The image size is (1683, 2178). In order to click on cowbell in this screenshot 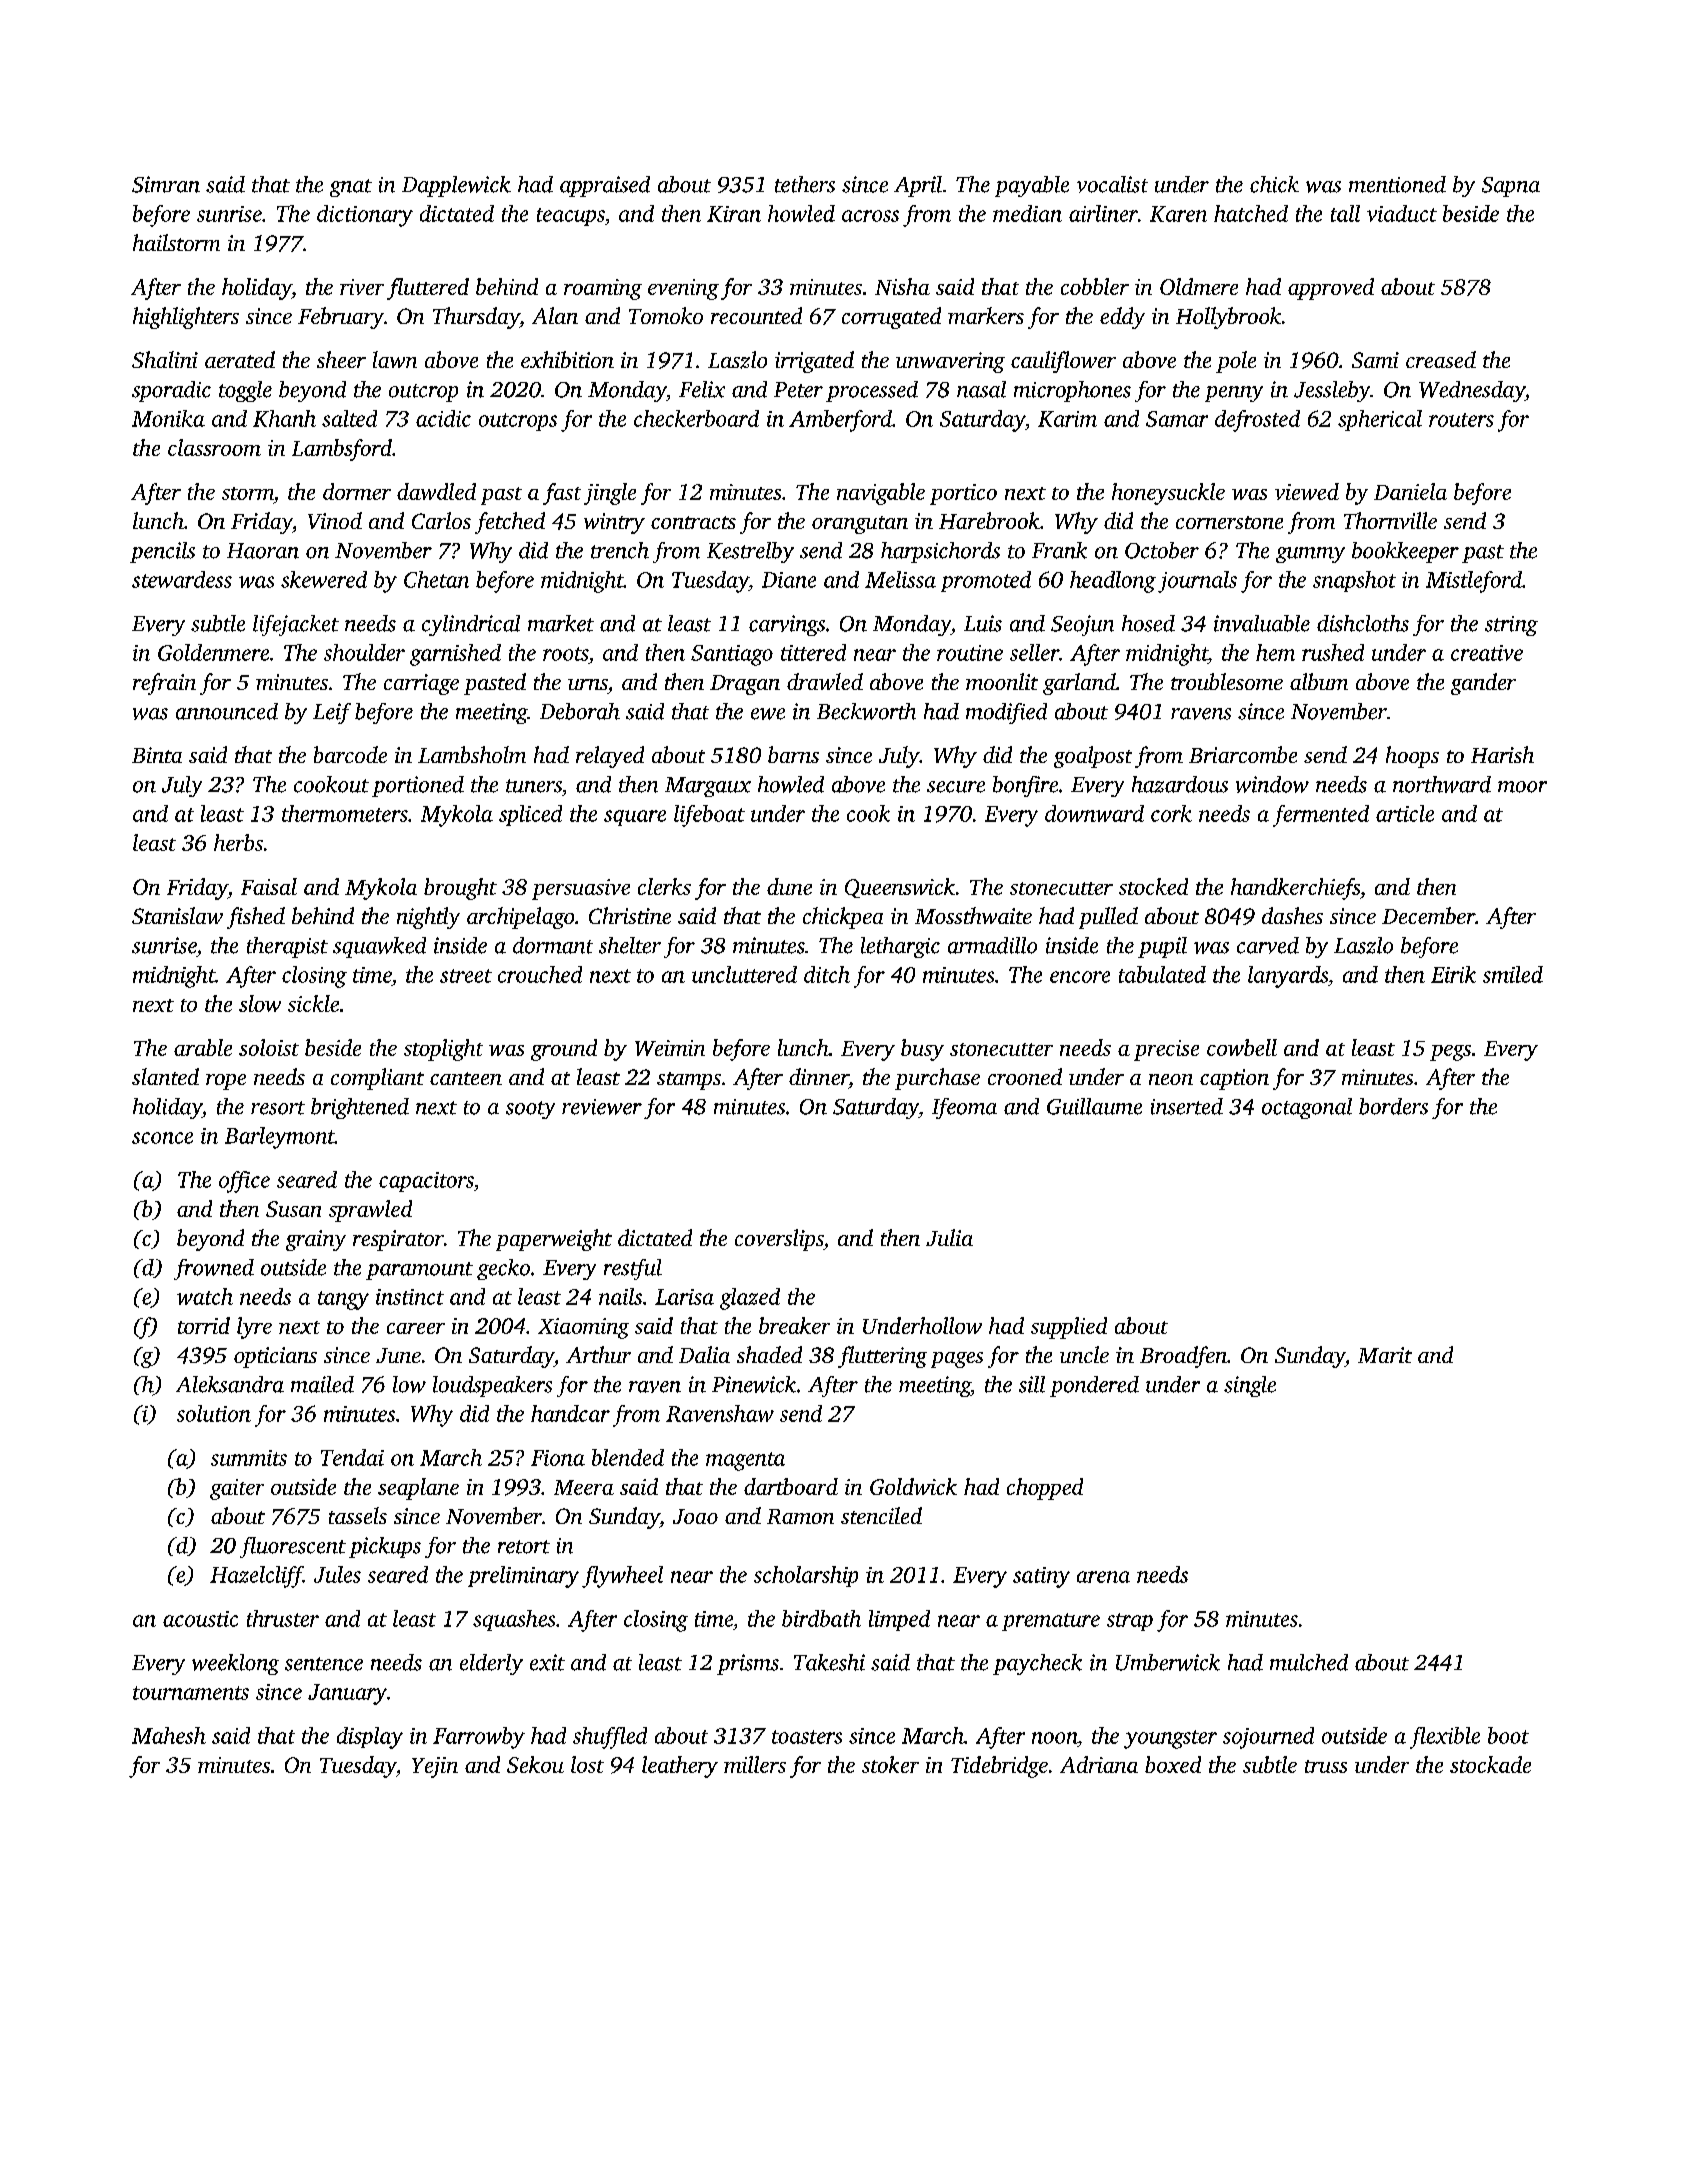, I will do `click(1242, 1047)`.
